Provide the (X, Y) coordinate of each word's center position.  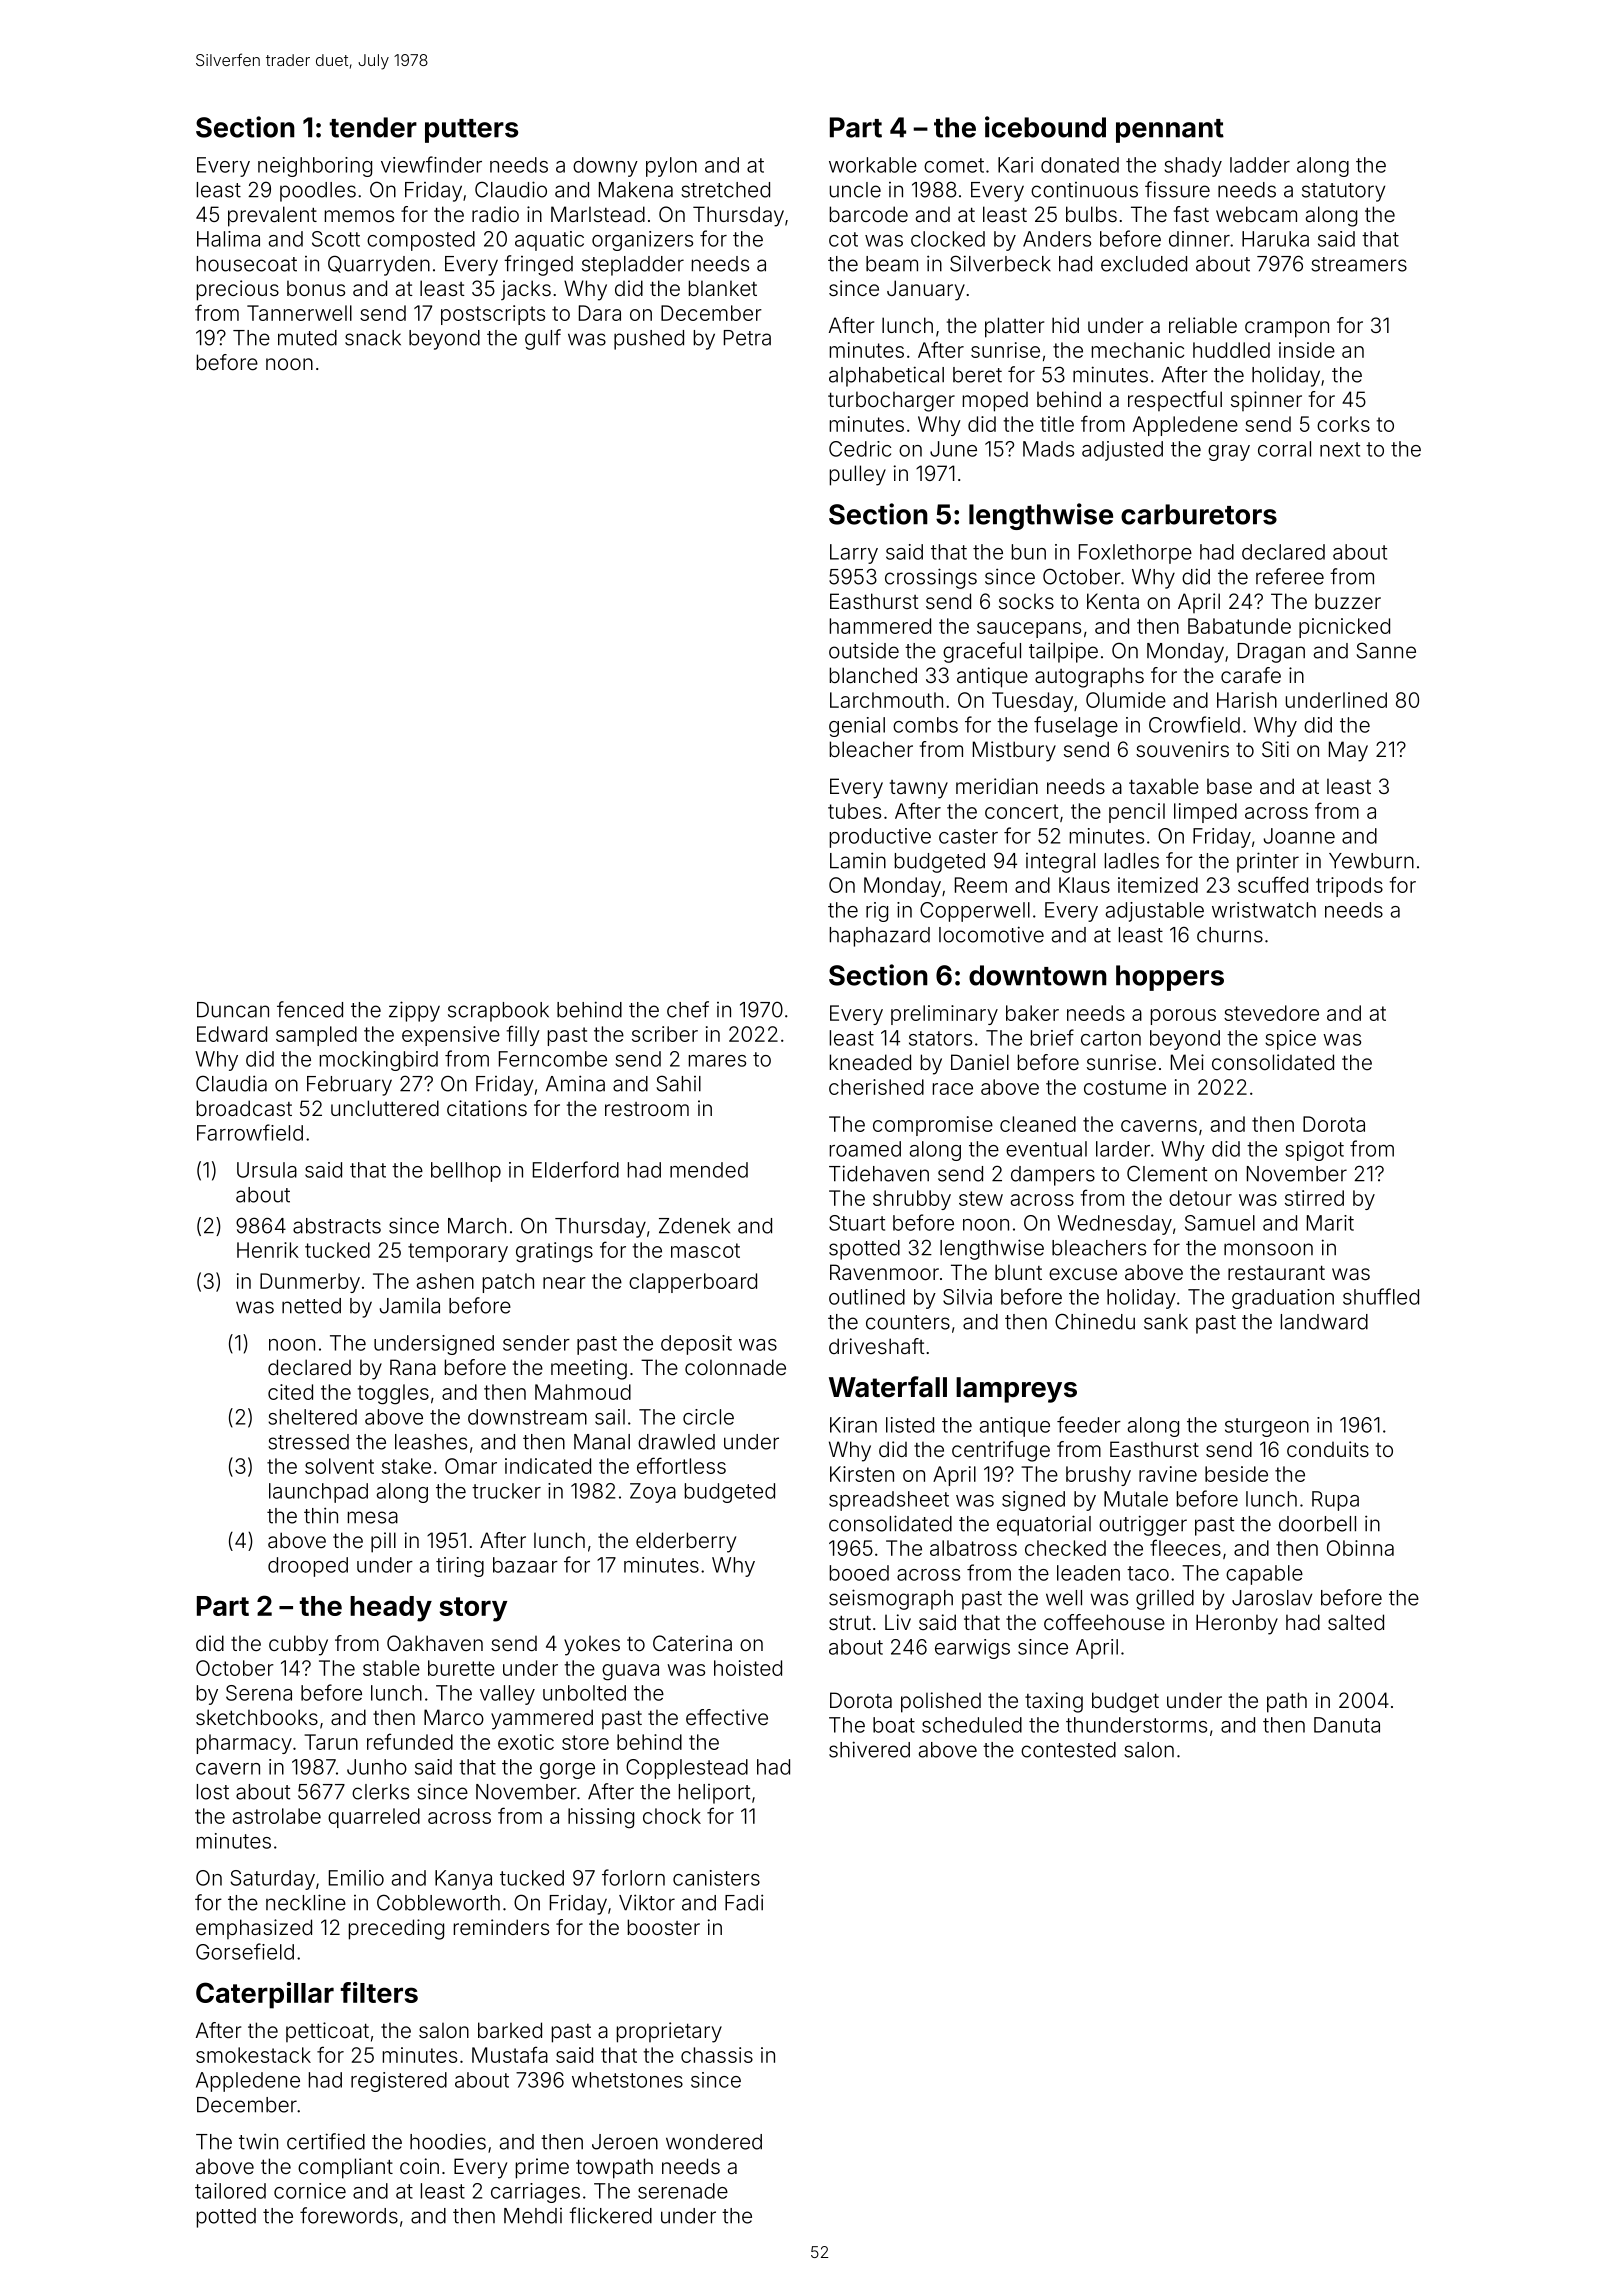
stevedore (1271, 1013)
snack (373, 338)
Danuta (1347, 1725)
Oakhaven (435, 1643)
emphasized (254, 1929)
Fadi (744, 1902)
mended (709, 1170)
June (953, 449)
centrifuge (1001, 1451)
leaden (1088, 1573)
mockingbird (379, 1061)
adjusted (1122, 451)
